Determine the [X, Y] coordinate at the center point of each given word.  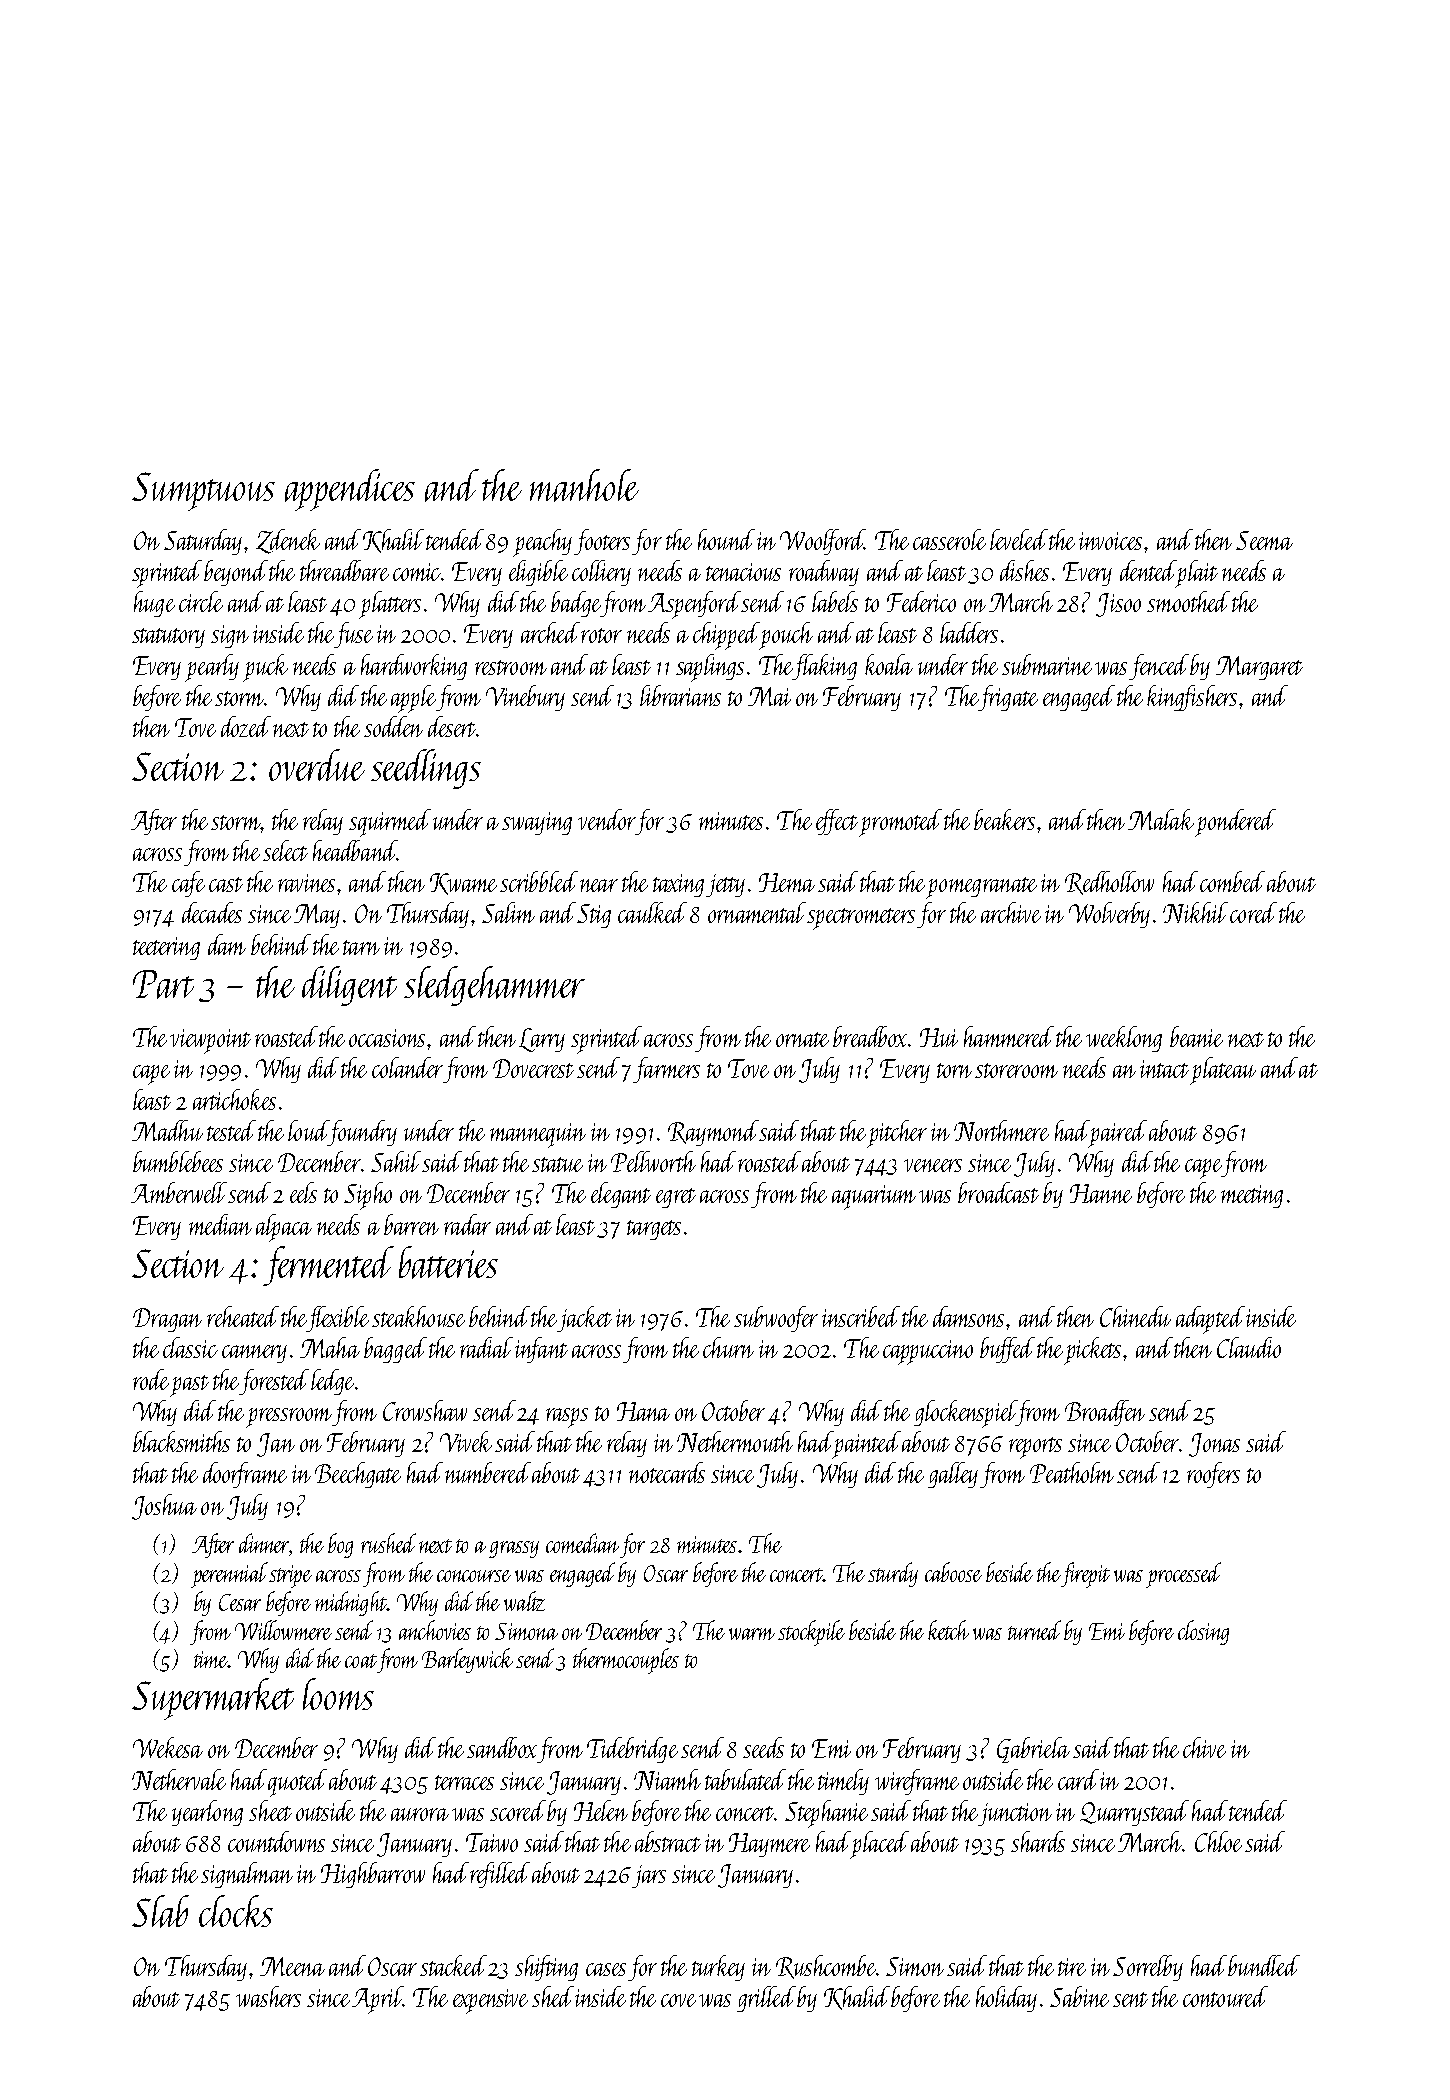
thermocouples [626, 1661]
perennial [229, 1575]
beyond [236, 573]
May [317, 916]
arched [550, 632]
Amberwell [179, 1192]
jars [649, 1876]
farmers [666, 1070]
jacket [584, 1319]
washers [268, 1996]
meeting [1252, 1196]
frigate [1008, 698]
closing [1203, 1632]
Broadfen [1105, 1413]
